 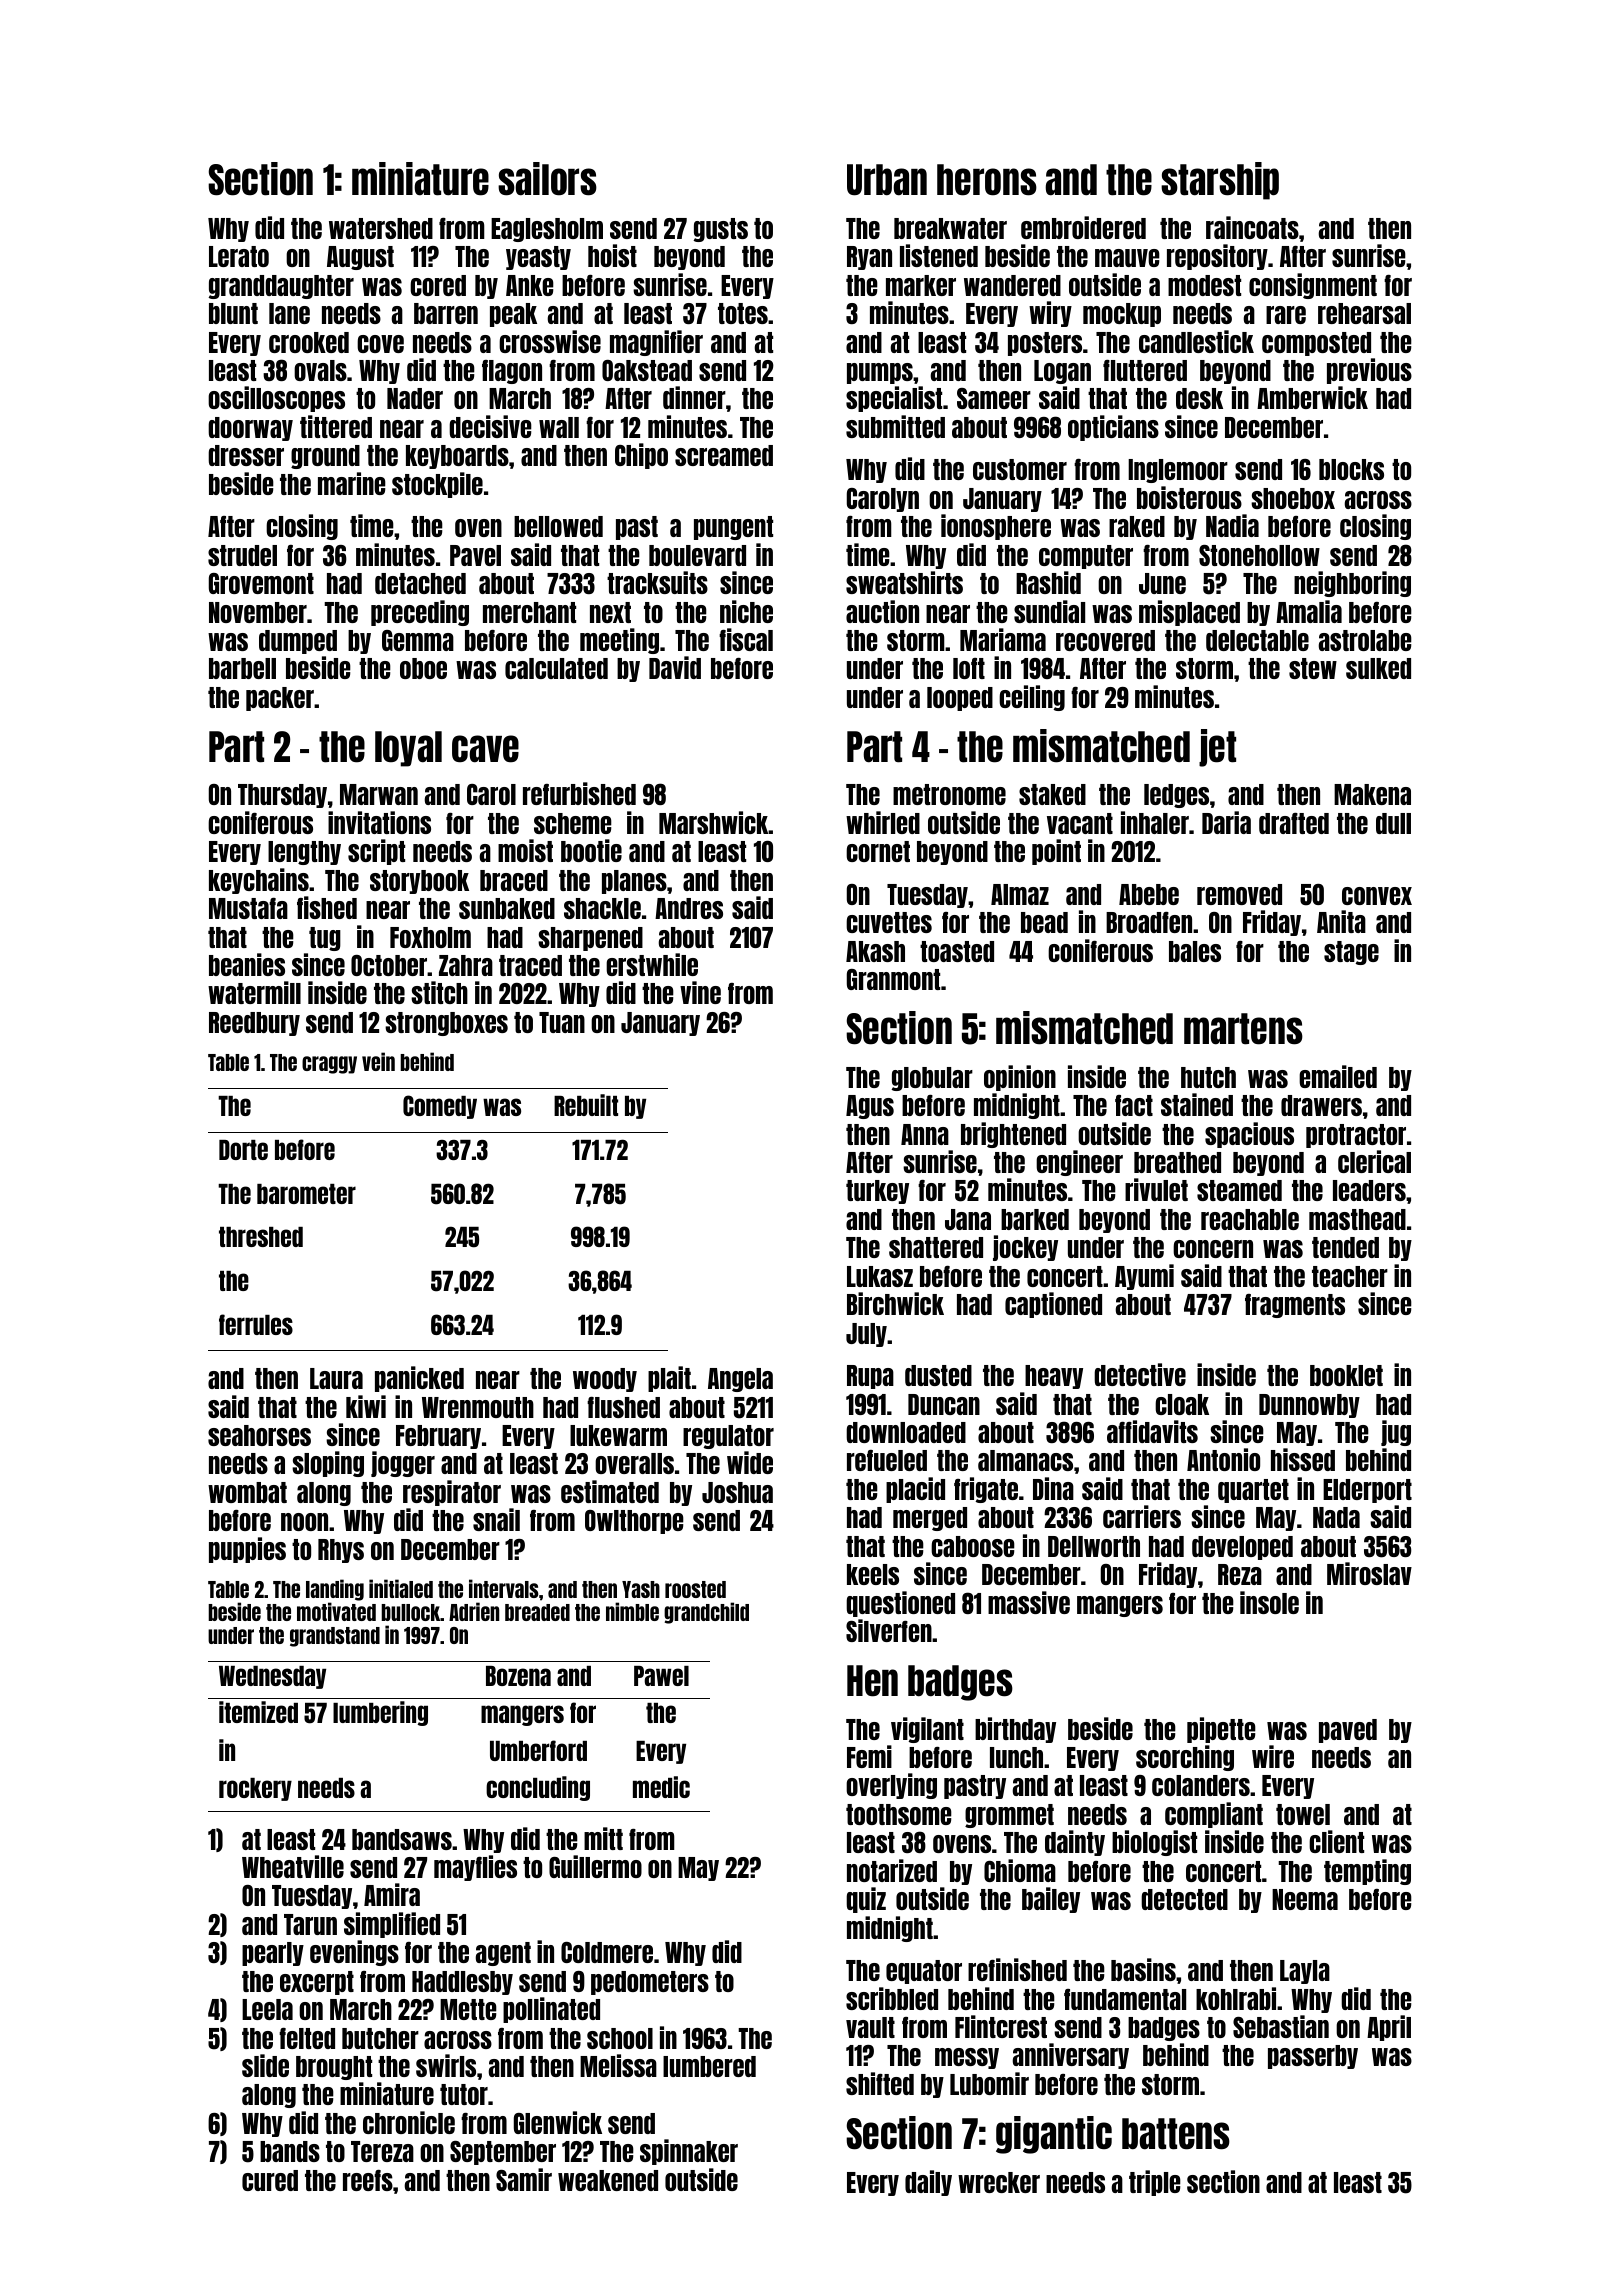 What do you see at coordinates (1356, 1136) in the document?
I see `protractor` at bounding box center [1356, 1136].
